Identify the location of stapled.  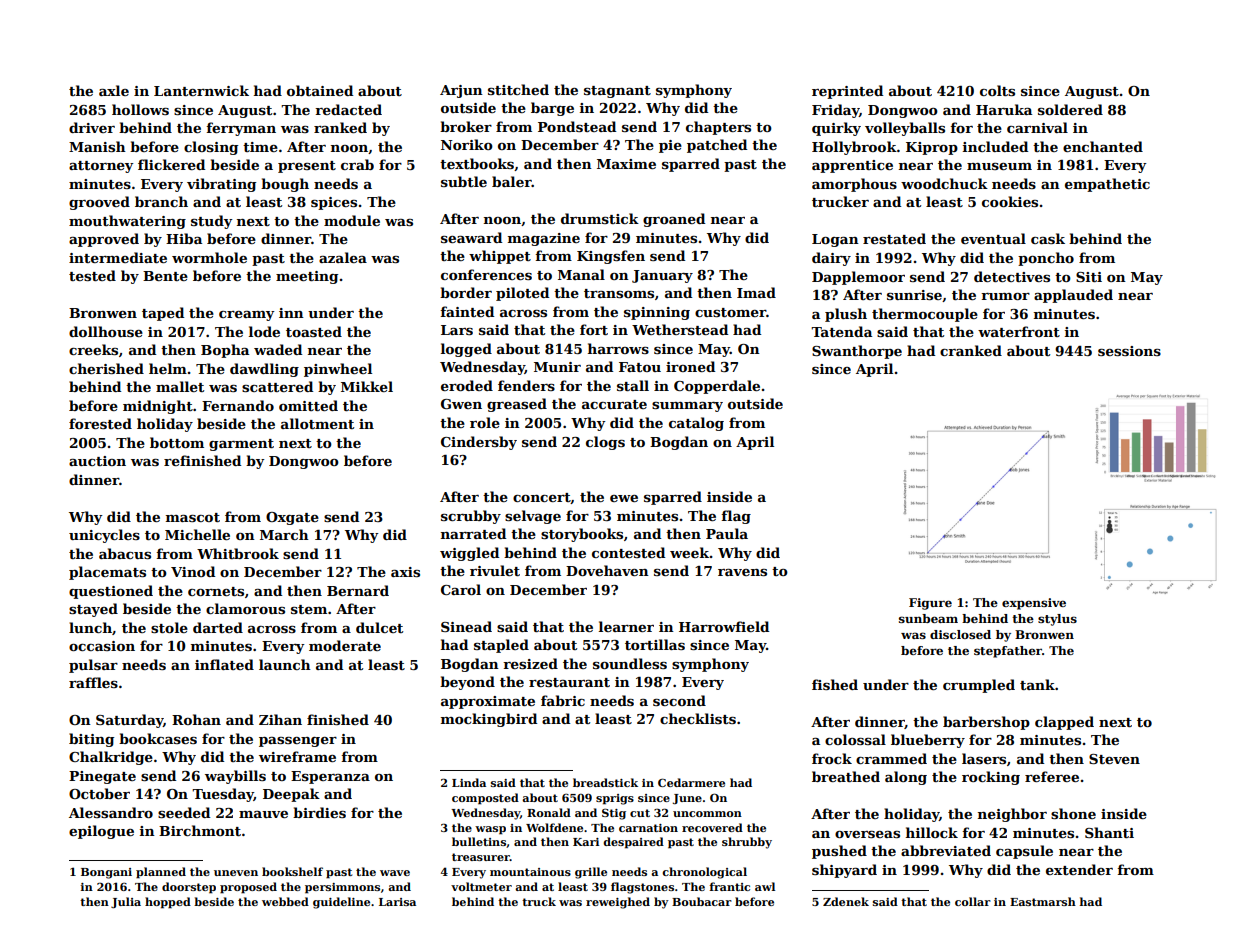
(501, 646).
